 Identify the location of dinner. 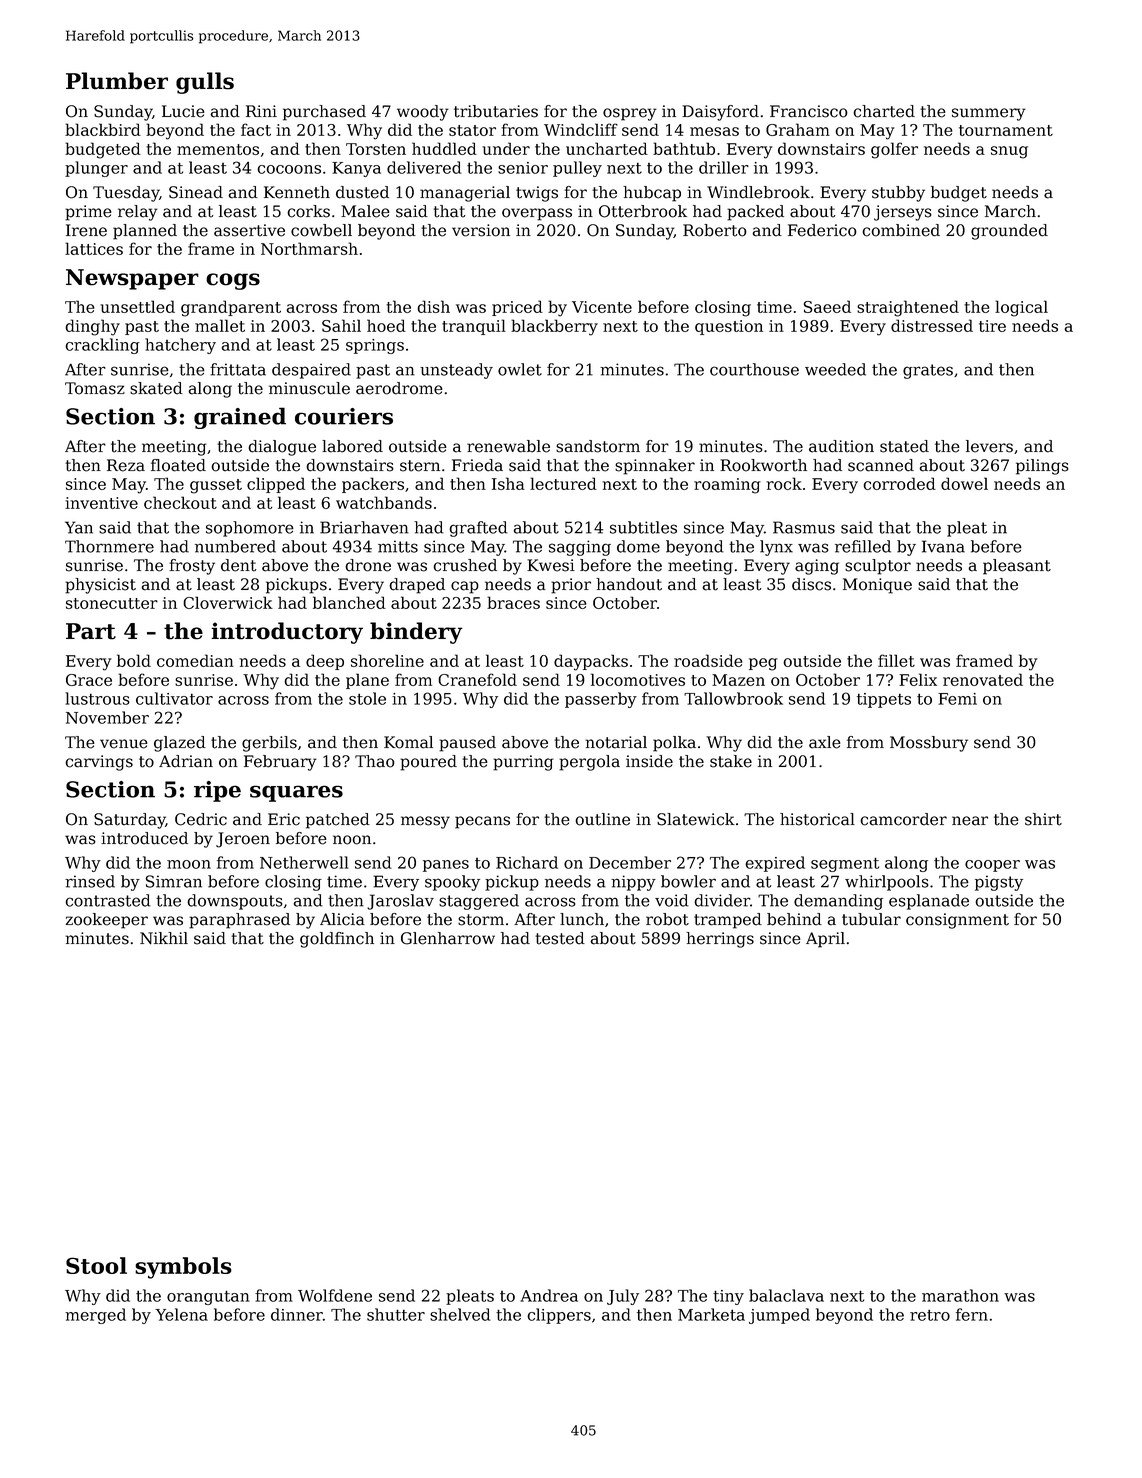
(297, 1314).
